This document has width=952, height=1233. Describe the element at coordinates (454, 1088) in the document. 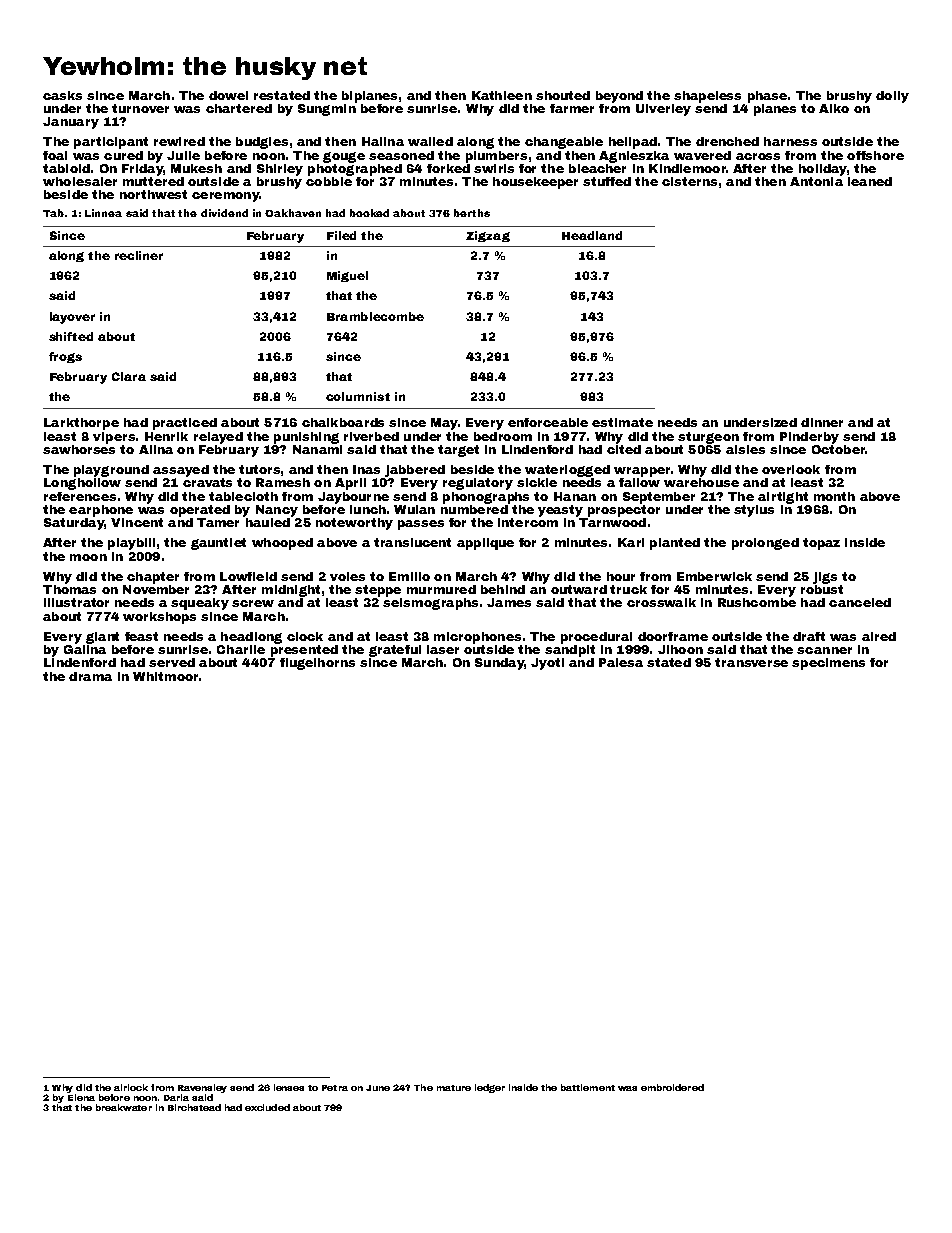

I see `mature` at that location.
